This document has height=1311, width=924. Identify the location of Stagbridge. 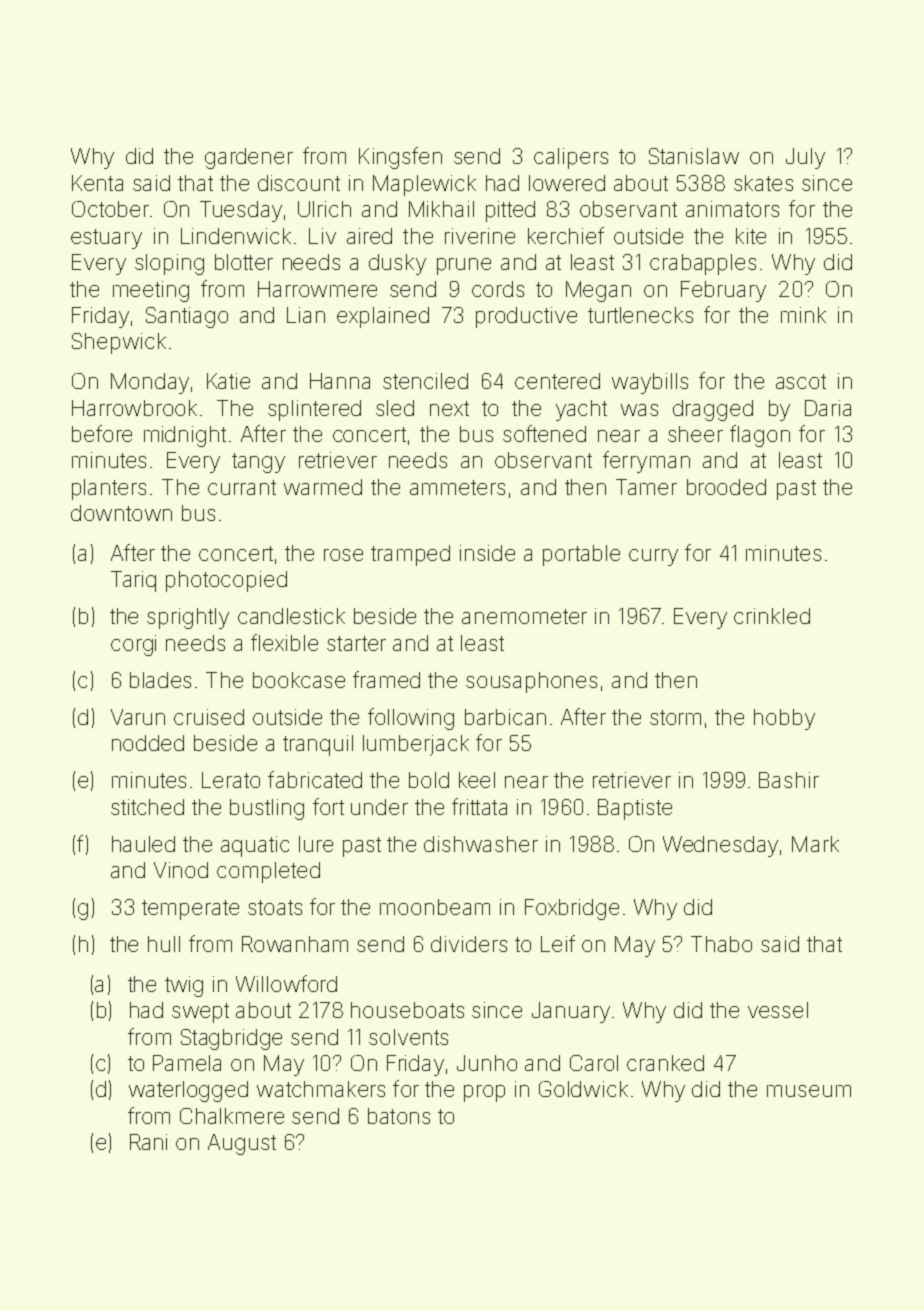
(231, 1039).
